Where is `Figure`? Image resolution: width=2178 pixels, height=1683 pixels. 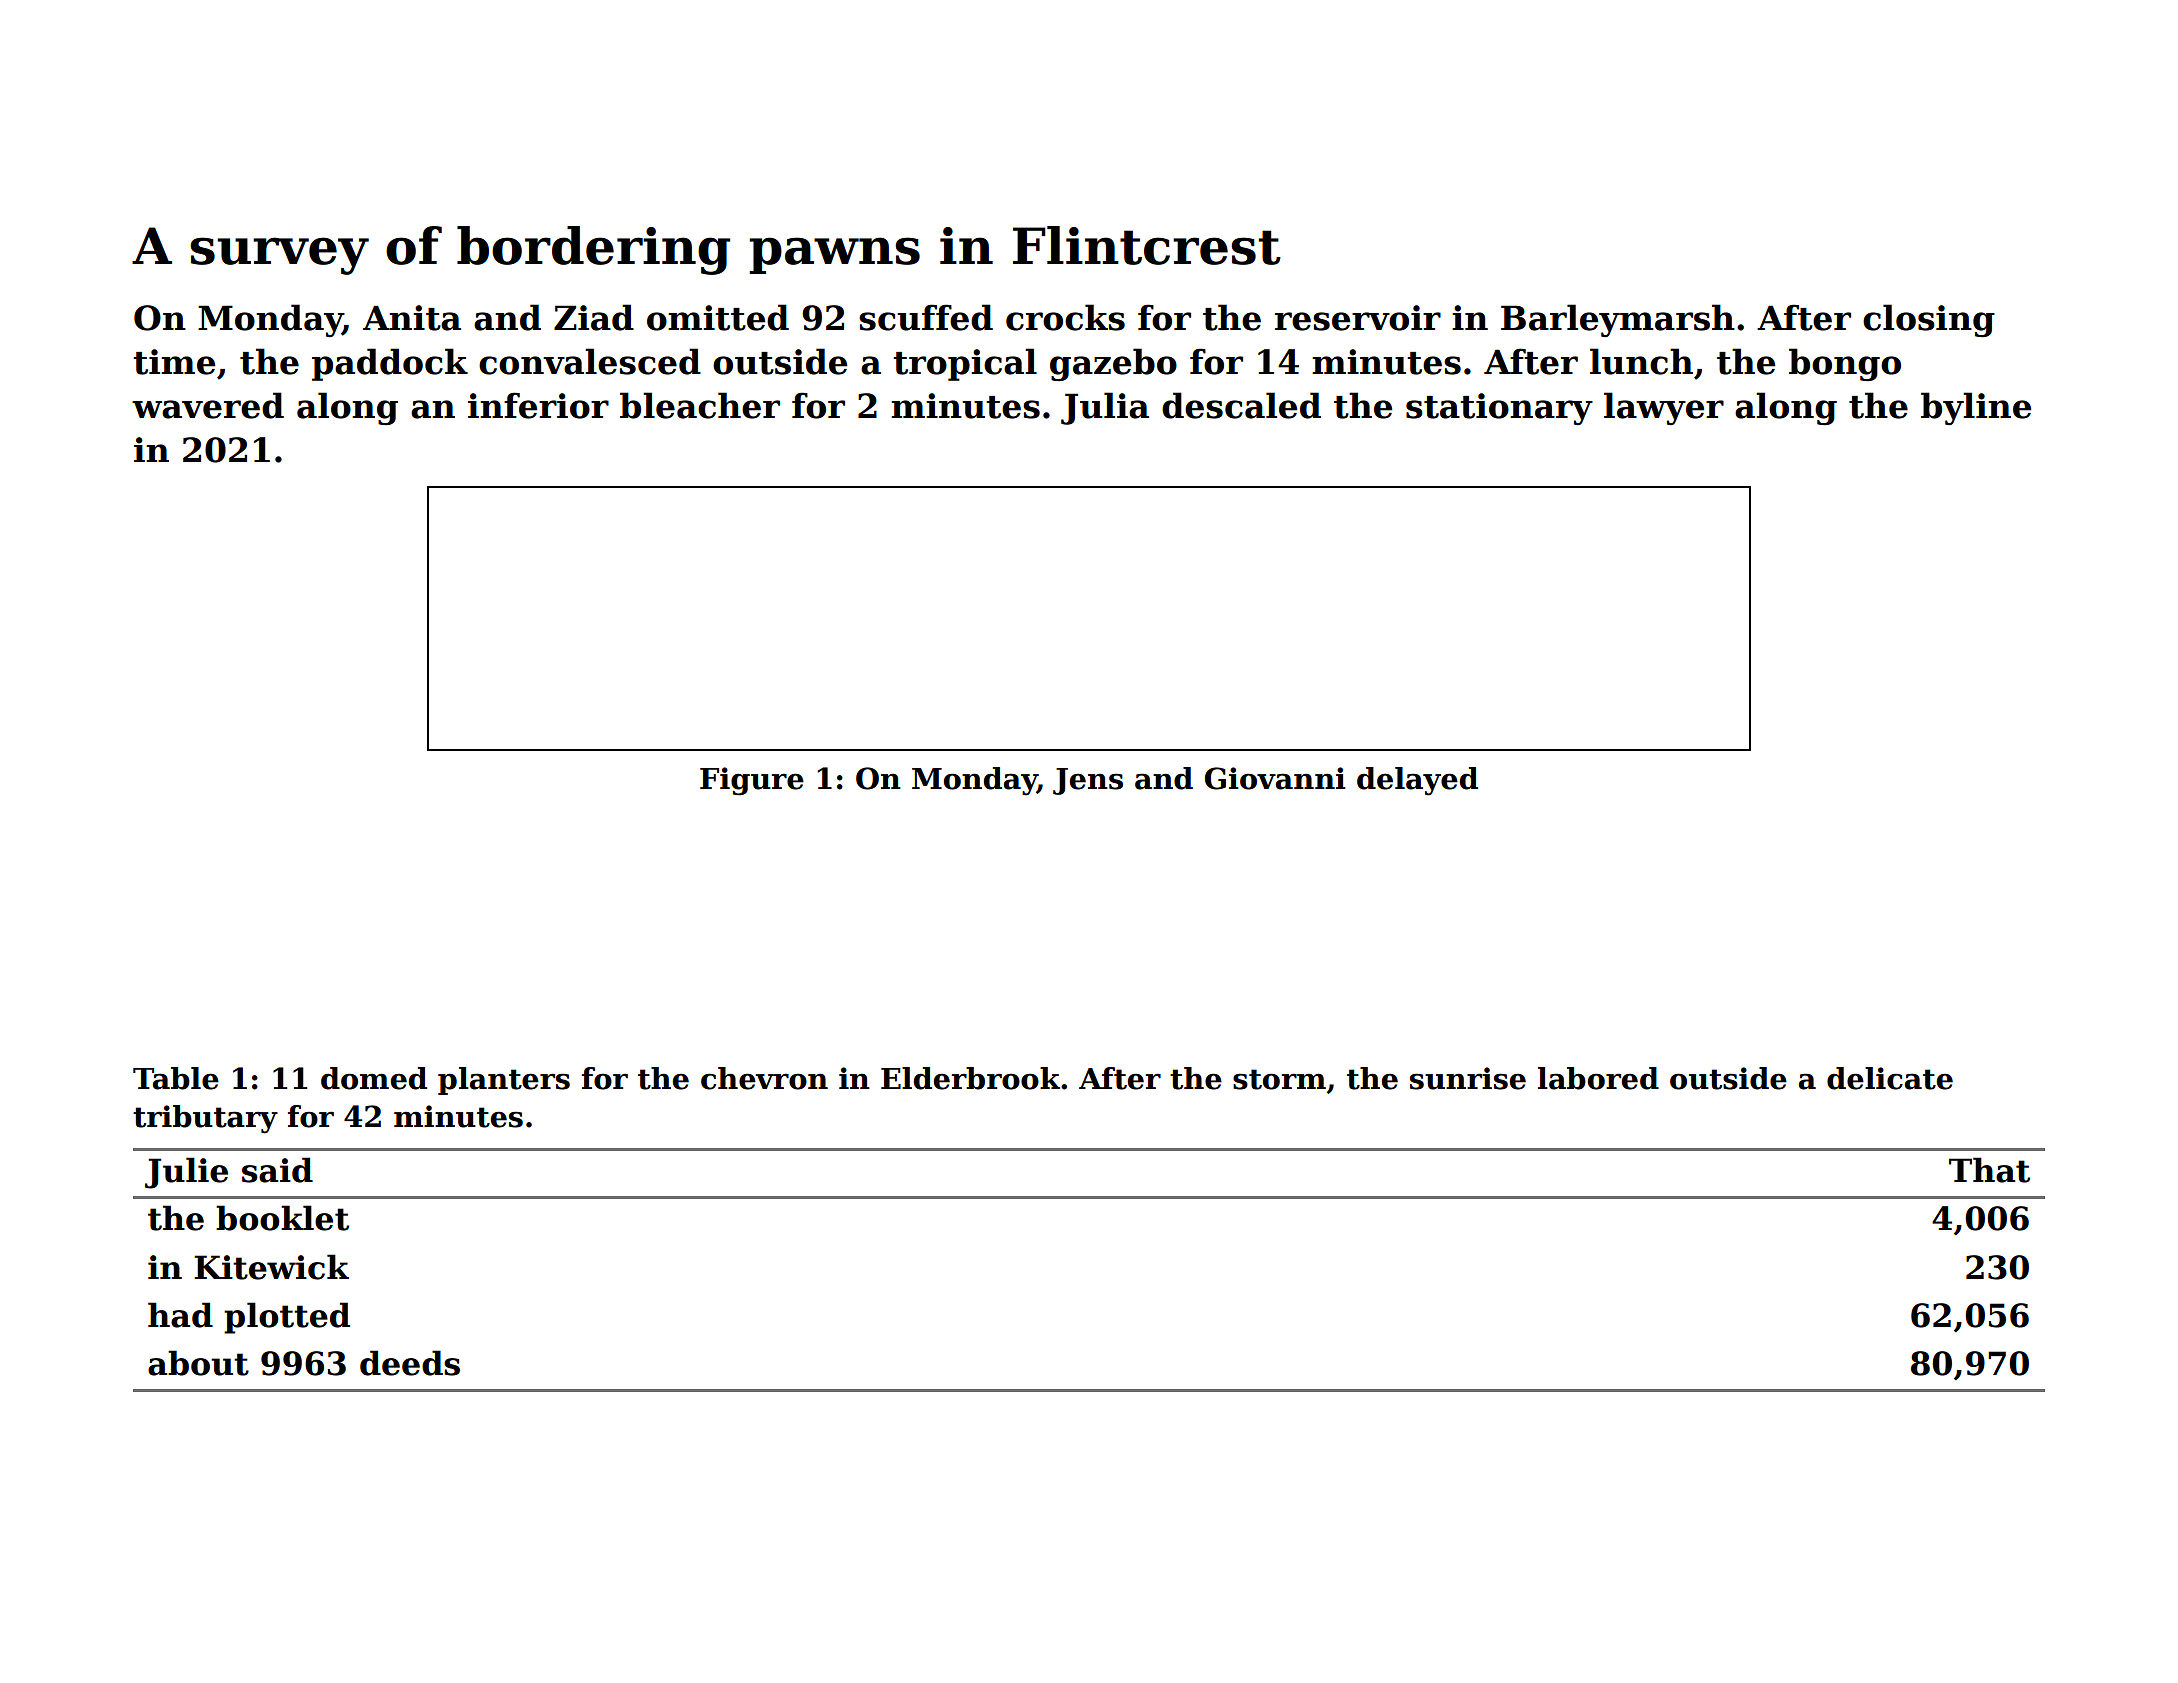
Figure is located at coordinates (752, 781).
